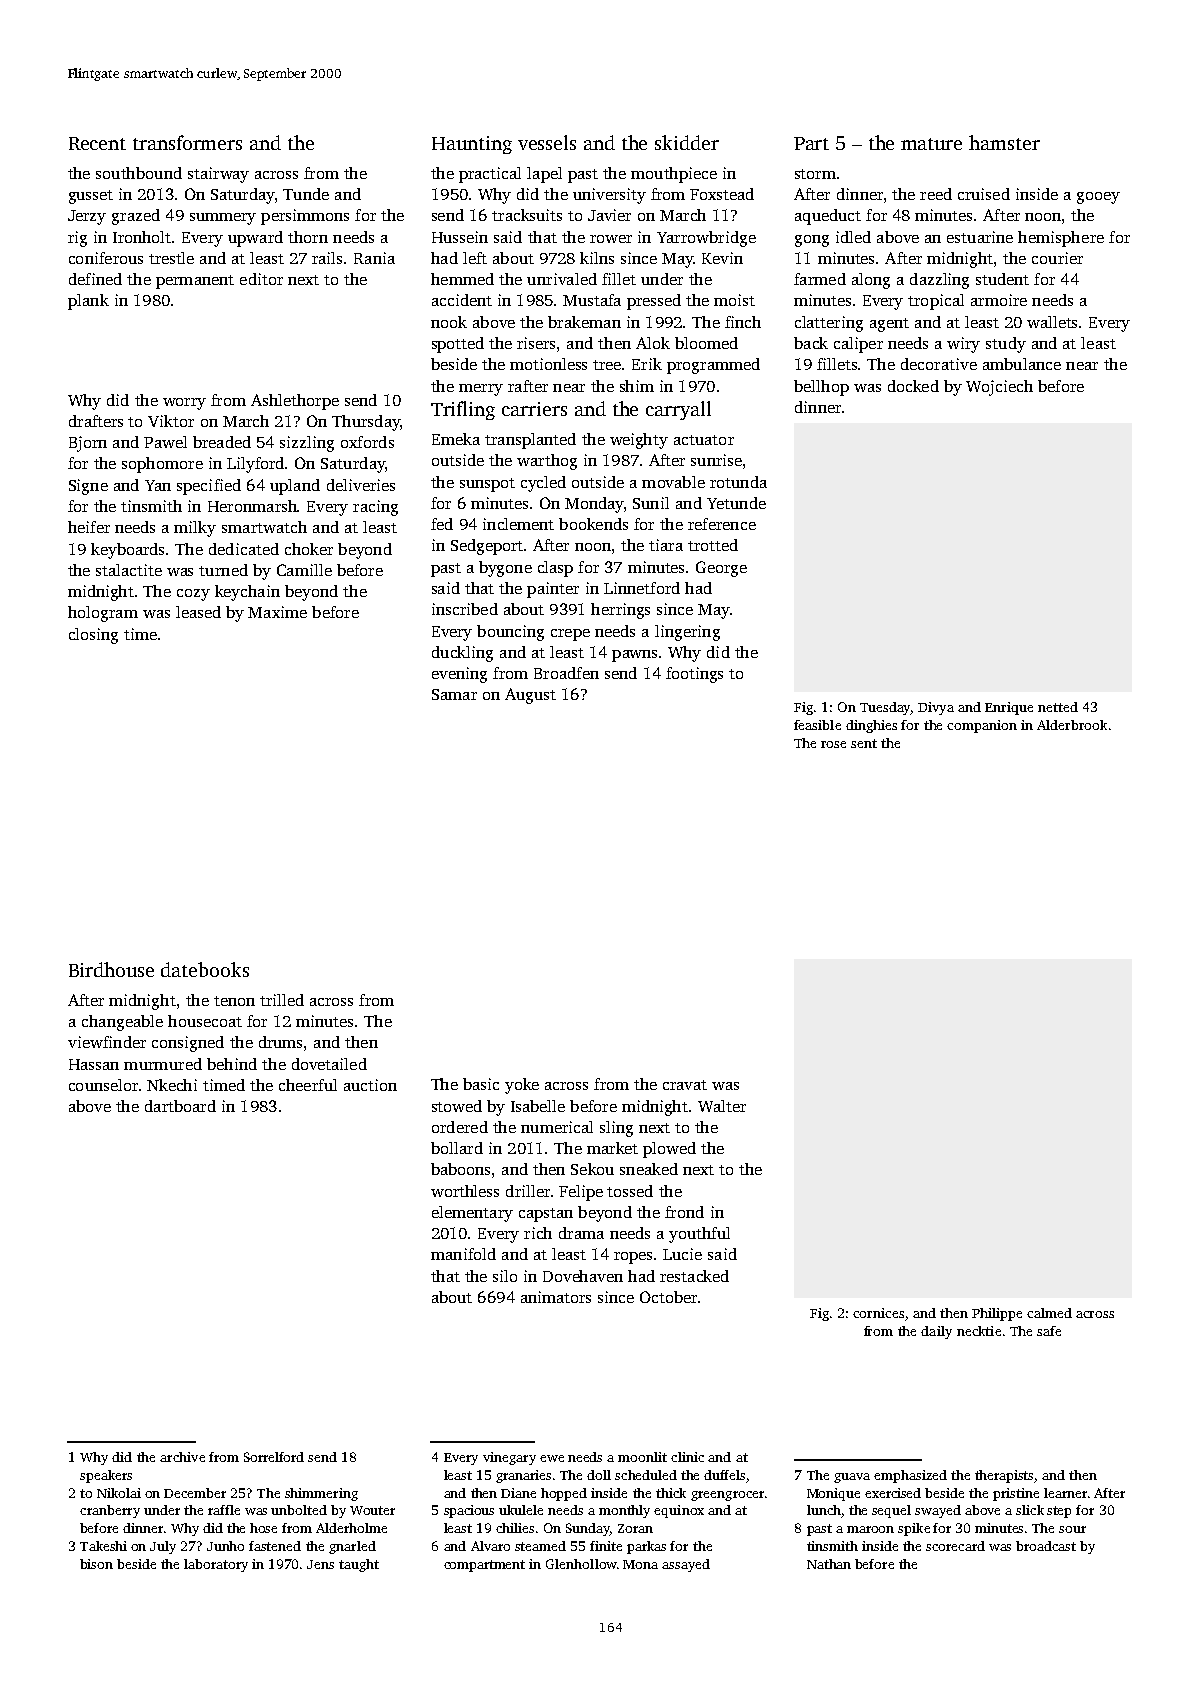 This page has width=1199, height=1696. What do you see at coordinates (180, 1106) in the page?
I see `dartboard` at bounding box center [180, 1106].
